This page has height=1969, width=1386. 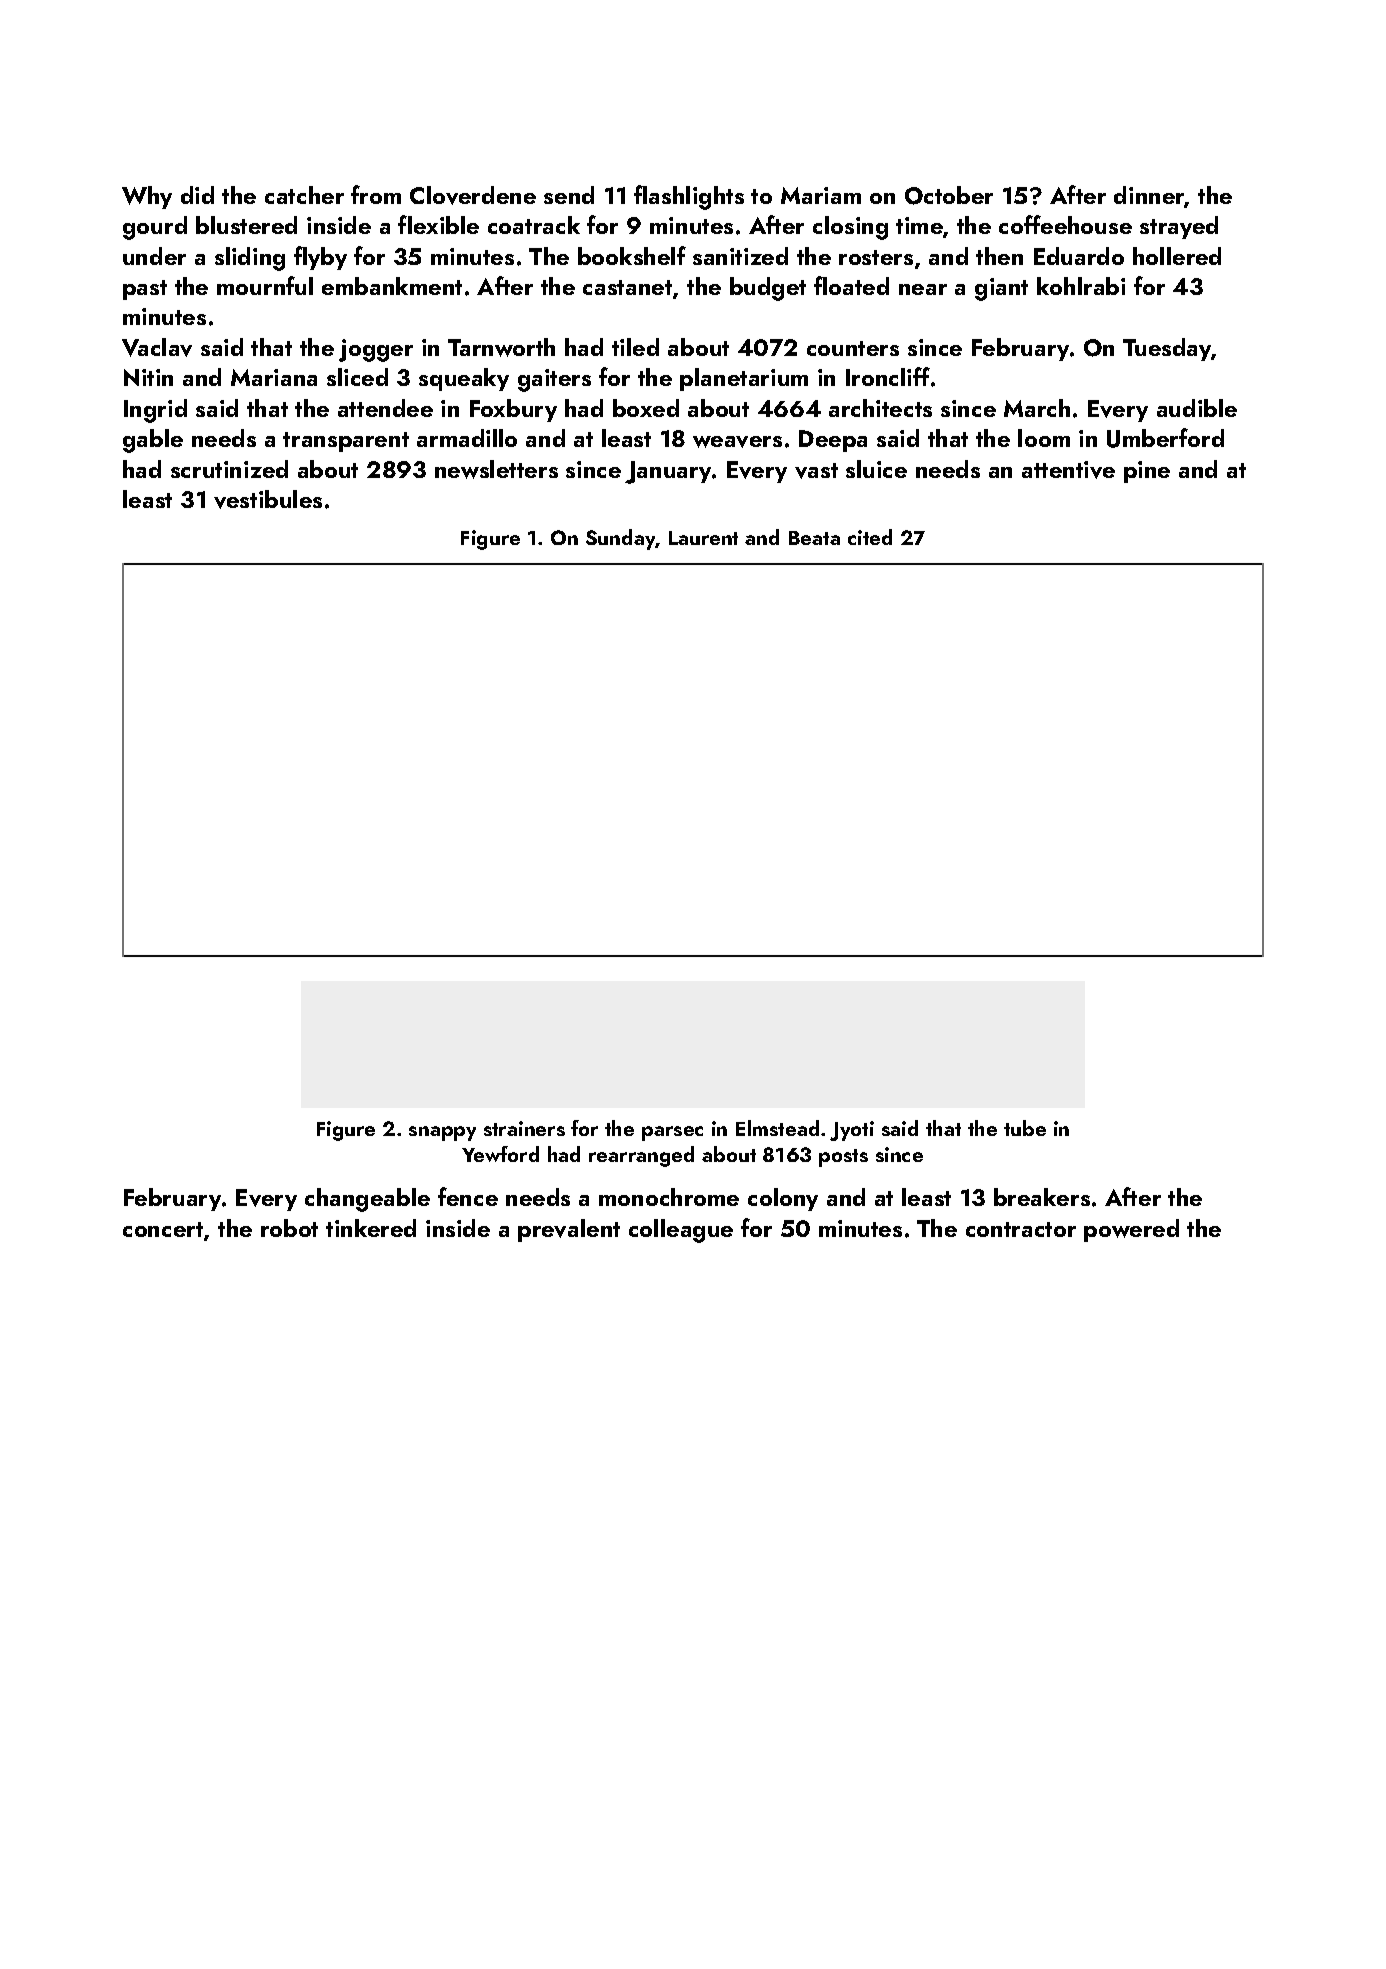 What do you see at coordinates (524, 1128) in the page?
I see `strainers` at bounding box center [524, 1128].
